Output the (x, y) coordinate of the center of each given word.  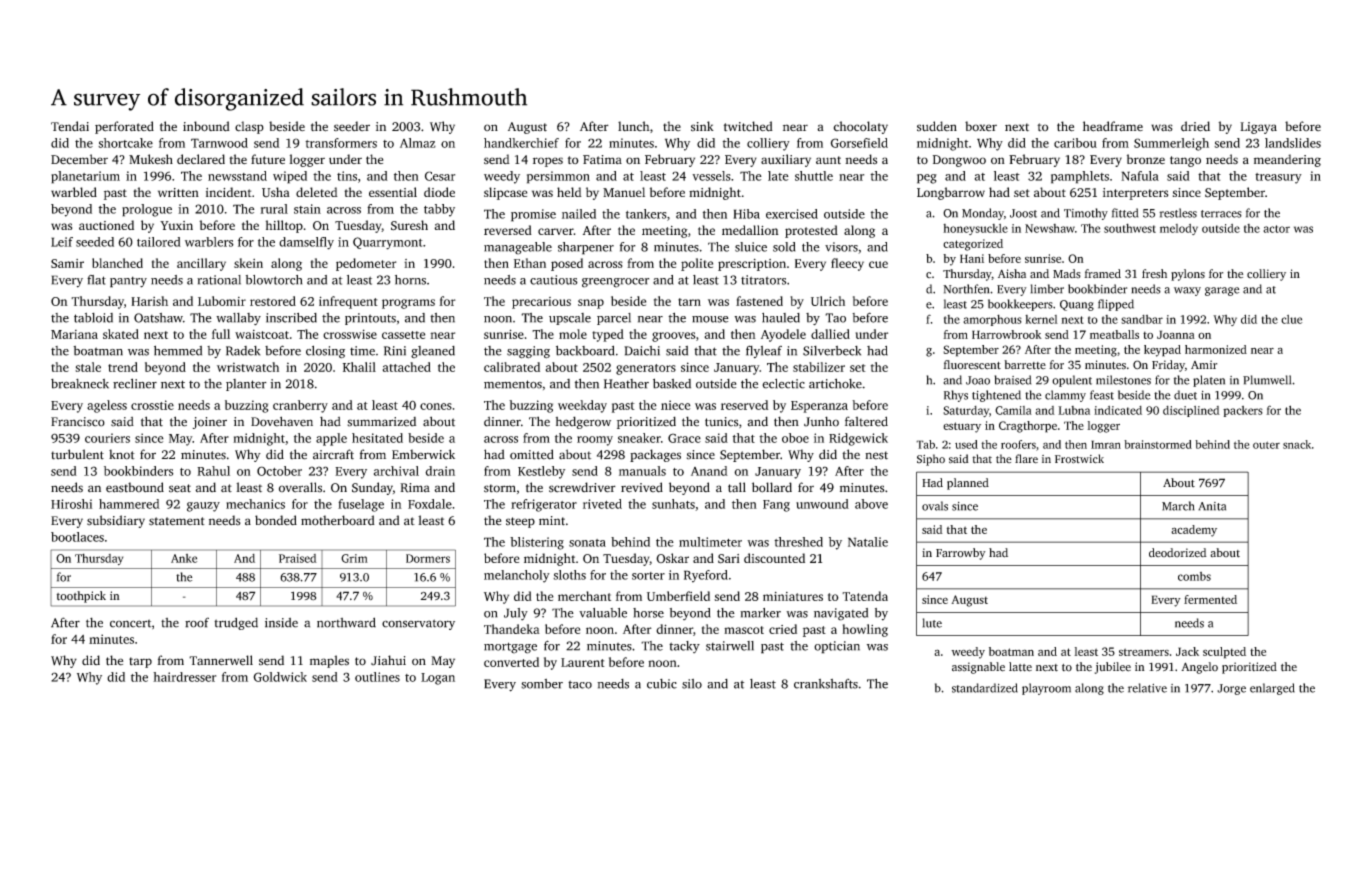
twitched (748, 126)
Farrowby (961, 554)
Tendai (70, 126)
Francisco (78, 422)
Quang (1077, 305)
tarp (140, 662)
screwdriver (582, 487)
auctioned (106, 225)
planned (968, 484)
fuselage (361, 505)
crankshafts (826, 684)
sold (784, 247)
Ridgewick (858, 439)
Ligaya (1258, 128)
